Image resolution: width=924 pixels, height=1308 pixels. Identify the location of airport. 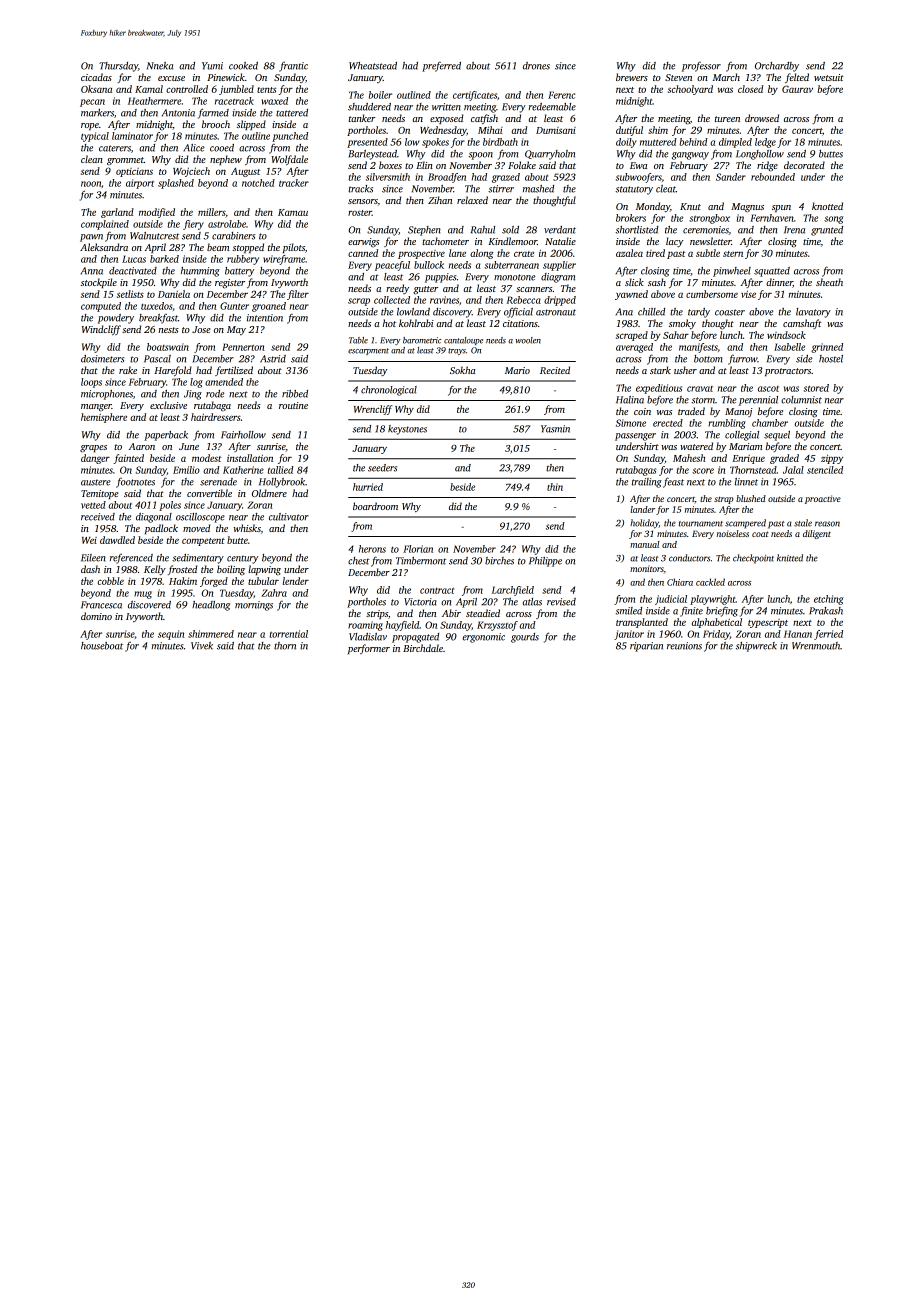
(140, 184).
